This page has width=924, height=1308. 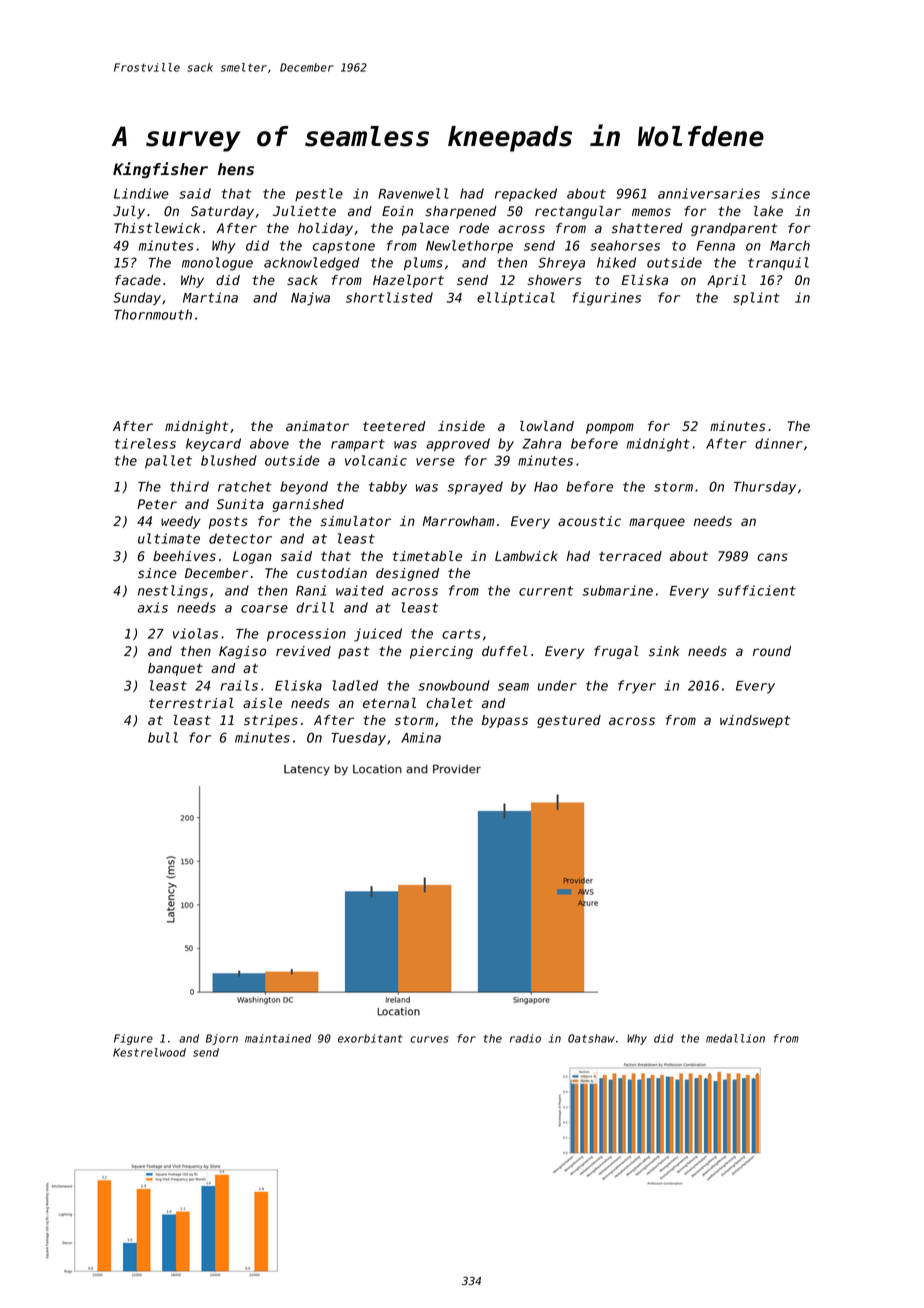 What do you see at coordinates (278, 1038) in the page?
I see `maintained` at bounding box center [278, 1038].
